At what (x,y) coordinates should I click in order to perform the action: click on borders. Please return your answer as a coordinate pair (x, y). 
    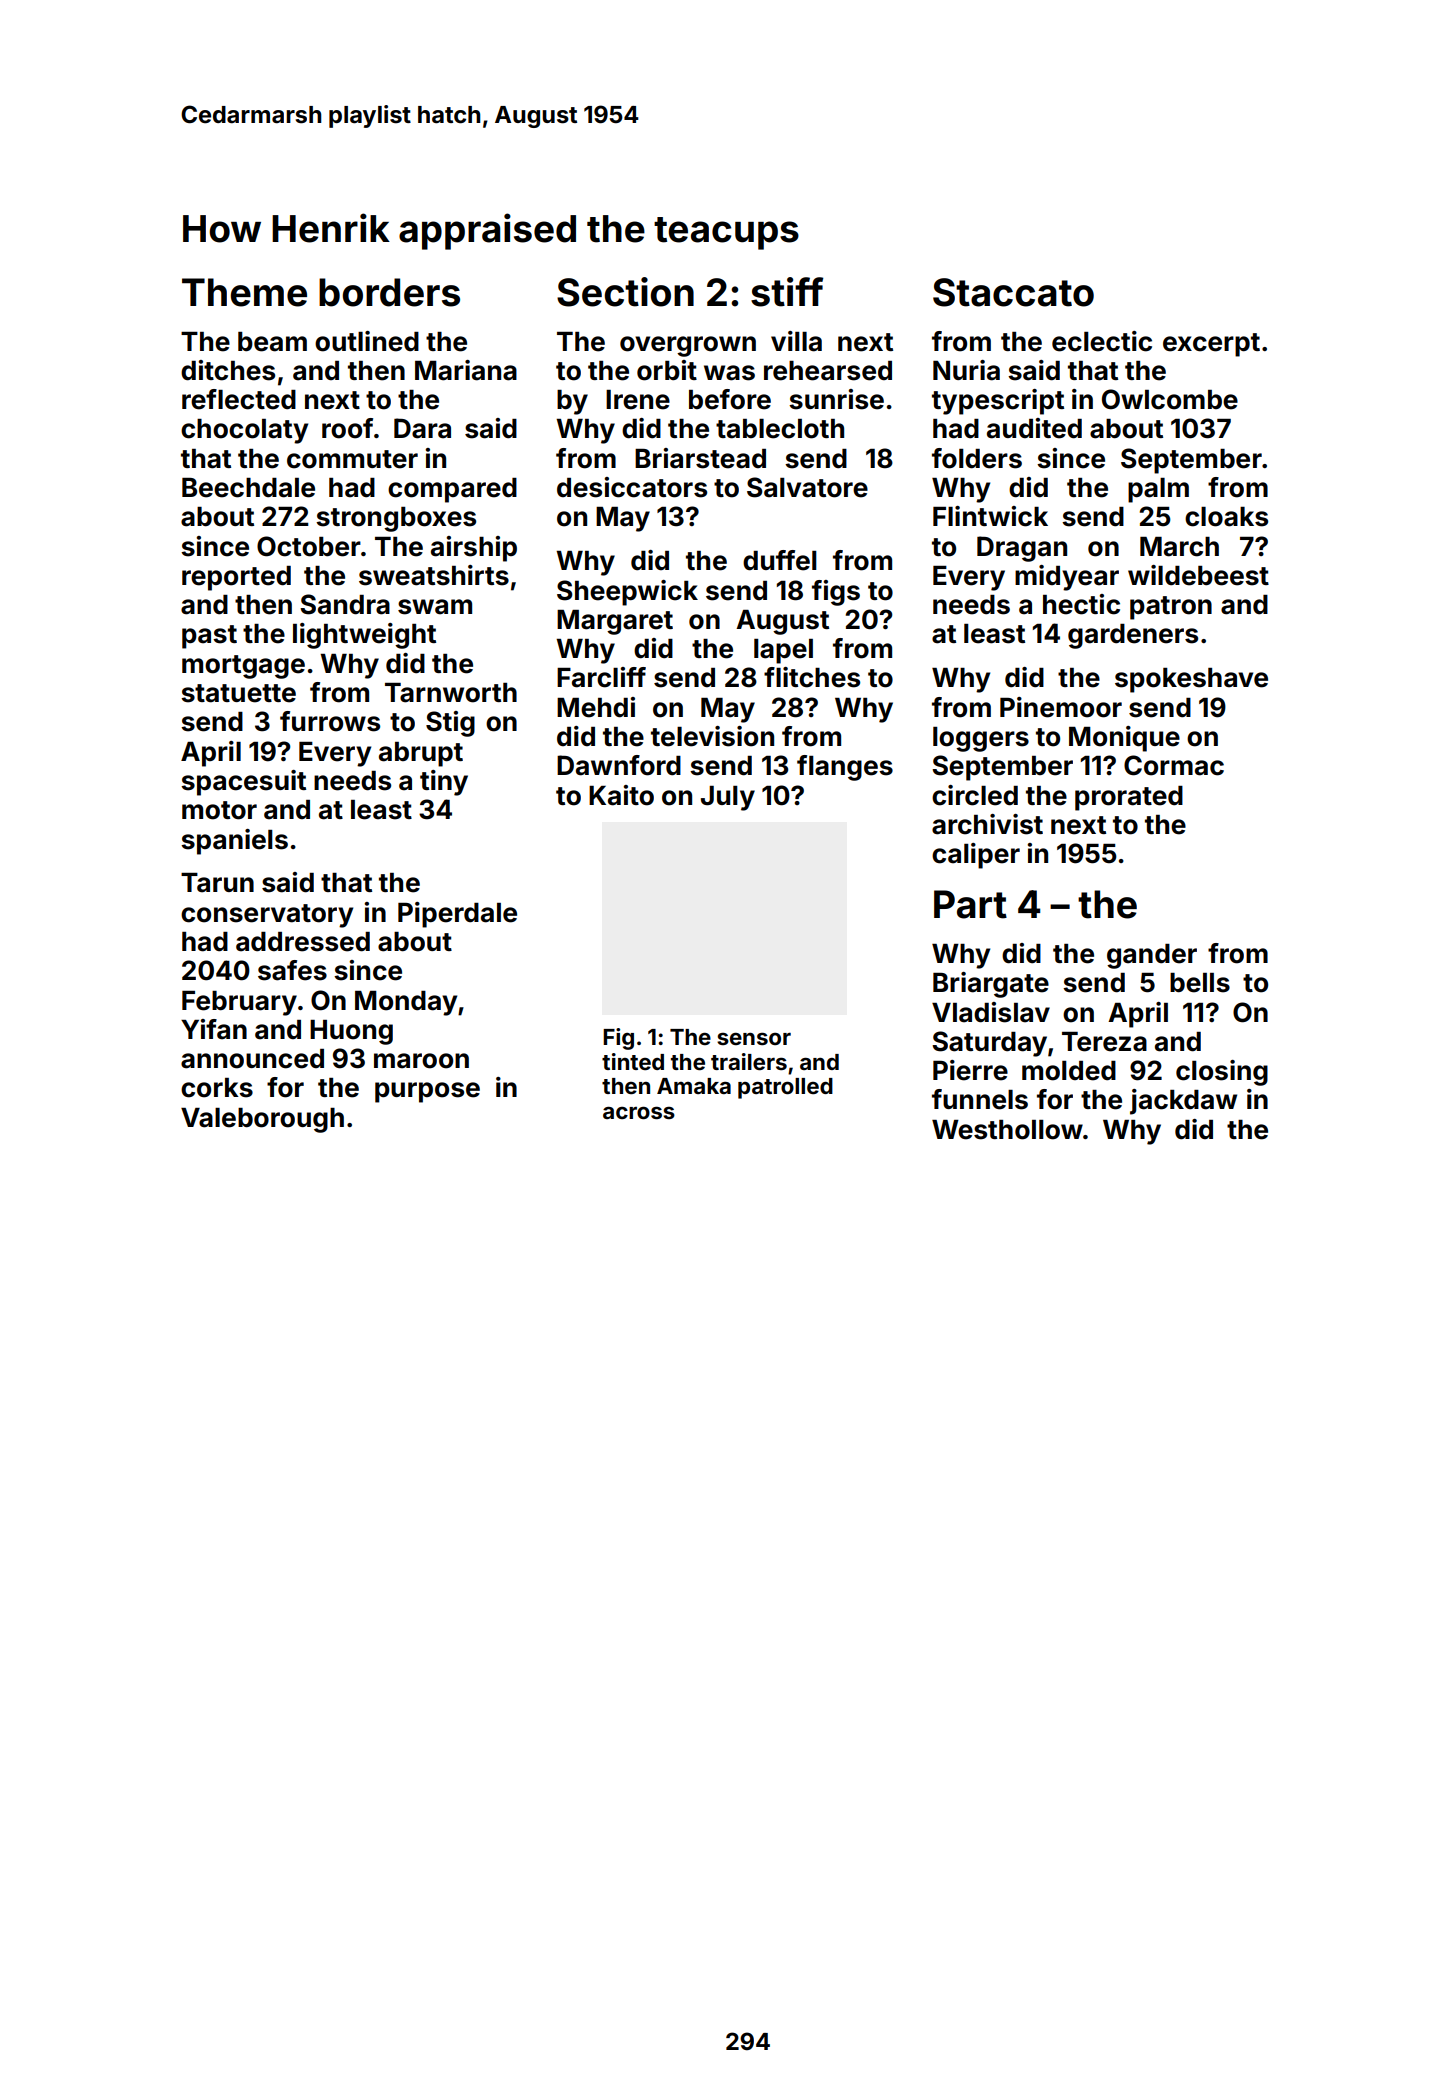
    Looking at the image, I should click on (389, 292).
